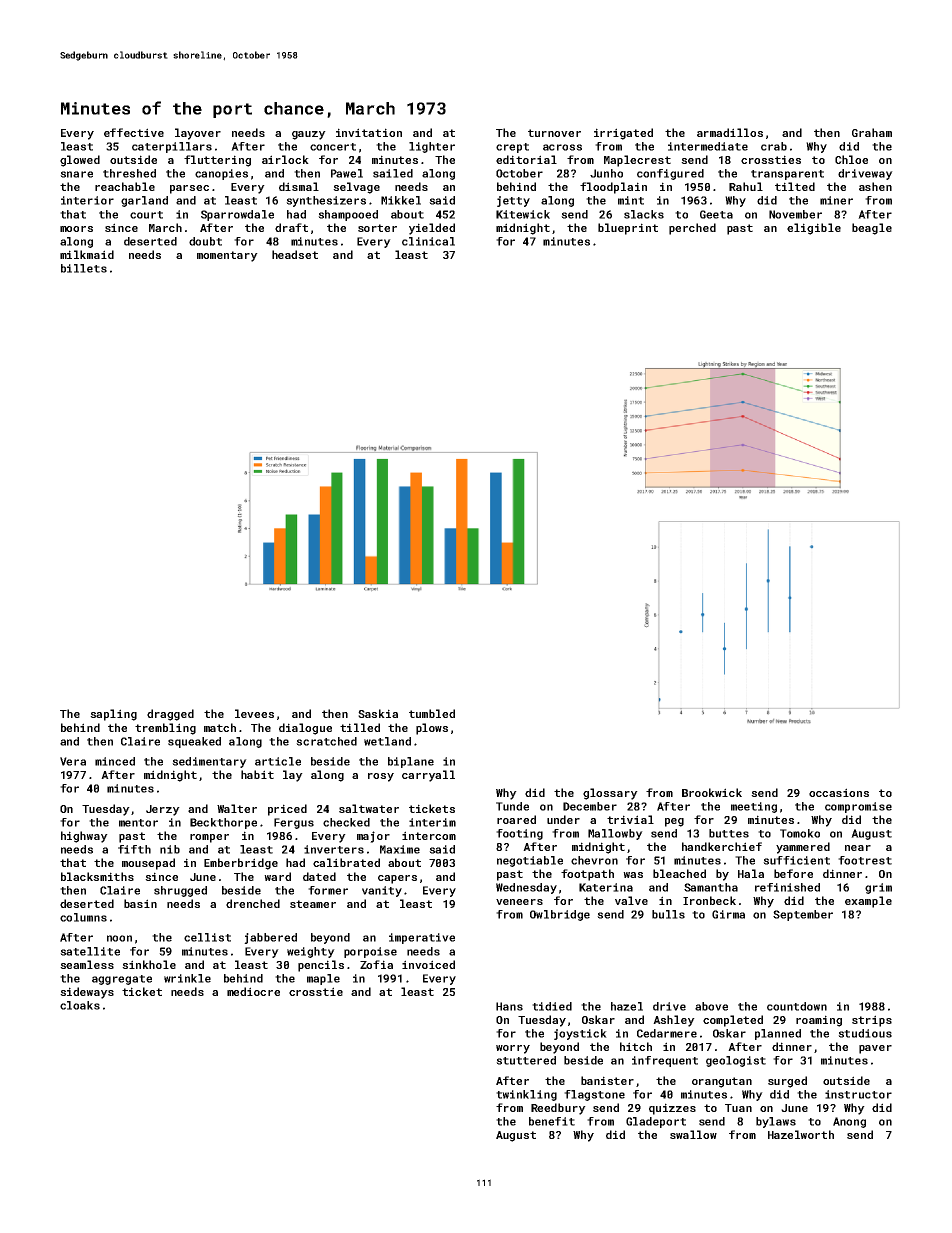 The height and width of the screenshot is (1233, 952). Describe the element at coordinates (295, 254) in the screenshot. I see `headset` at that location.
